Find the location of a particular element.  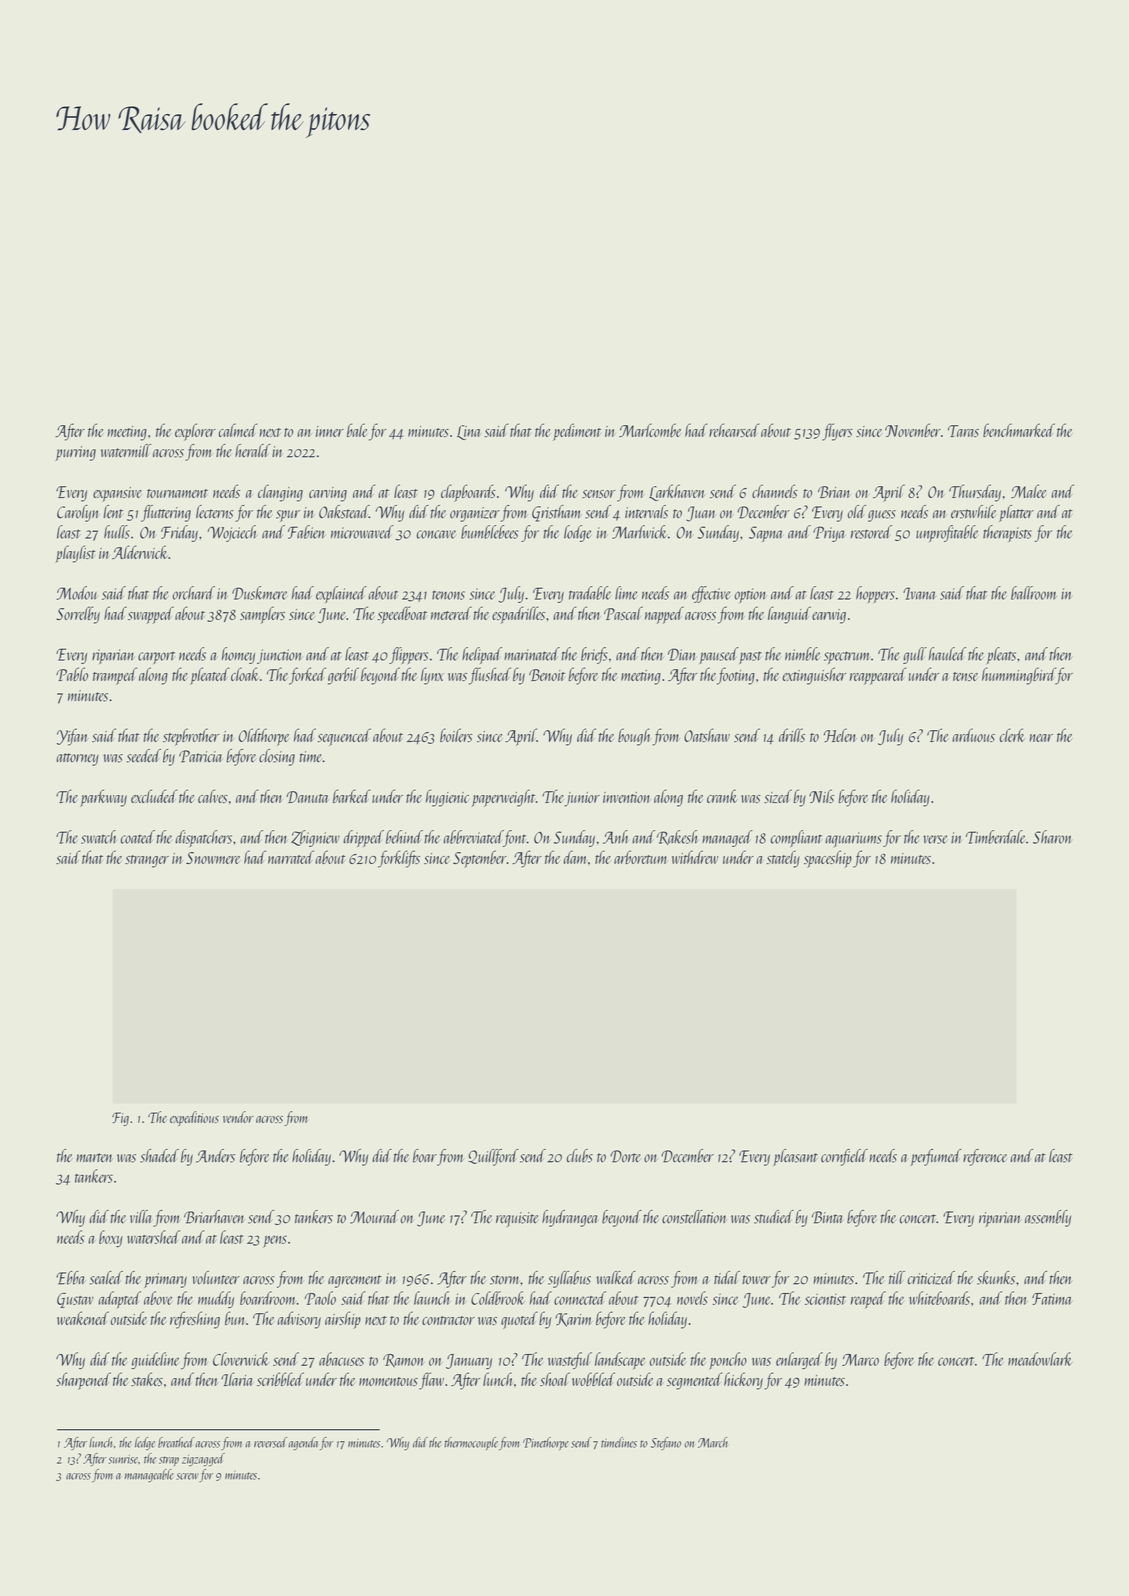

calmed is located at coordinates (238, 430).
